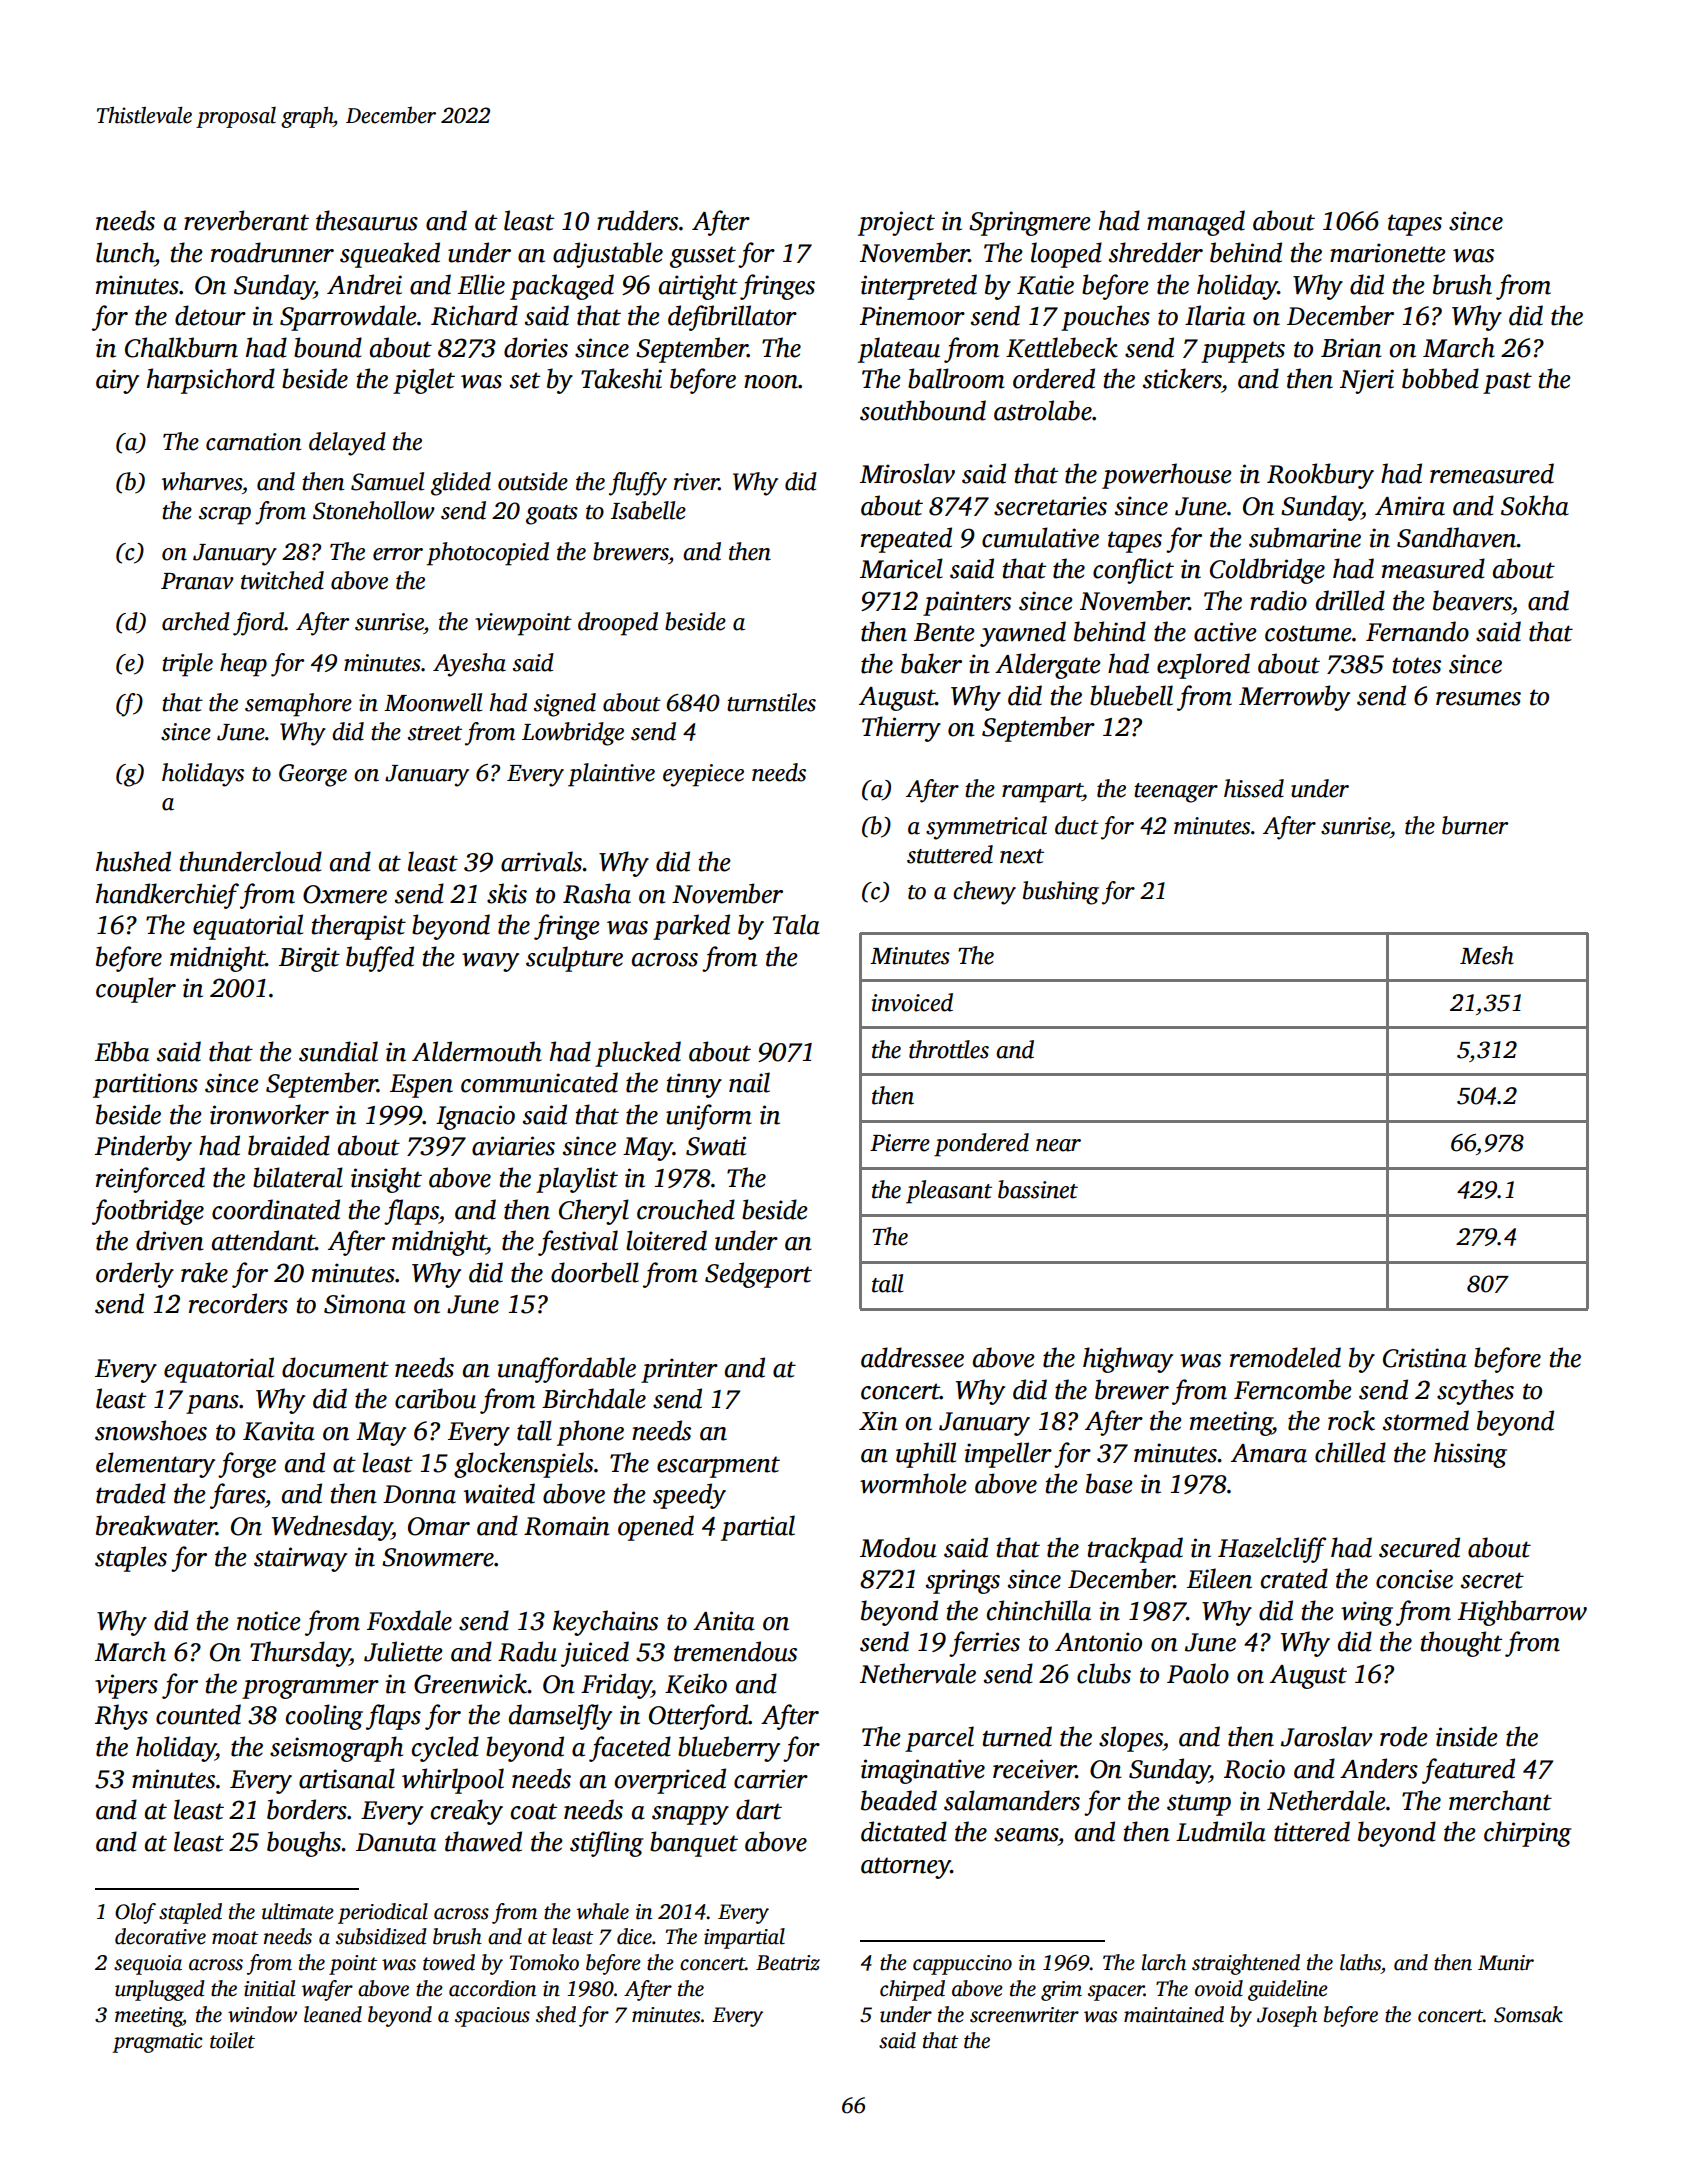 The width and height of the page is (1683, 2178). What do you see at coordinates (691, 927) in the page?
I see `parked` at bounding box center [691, 927].
